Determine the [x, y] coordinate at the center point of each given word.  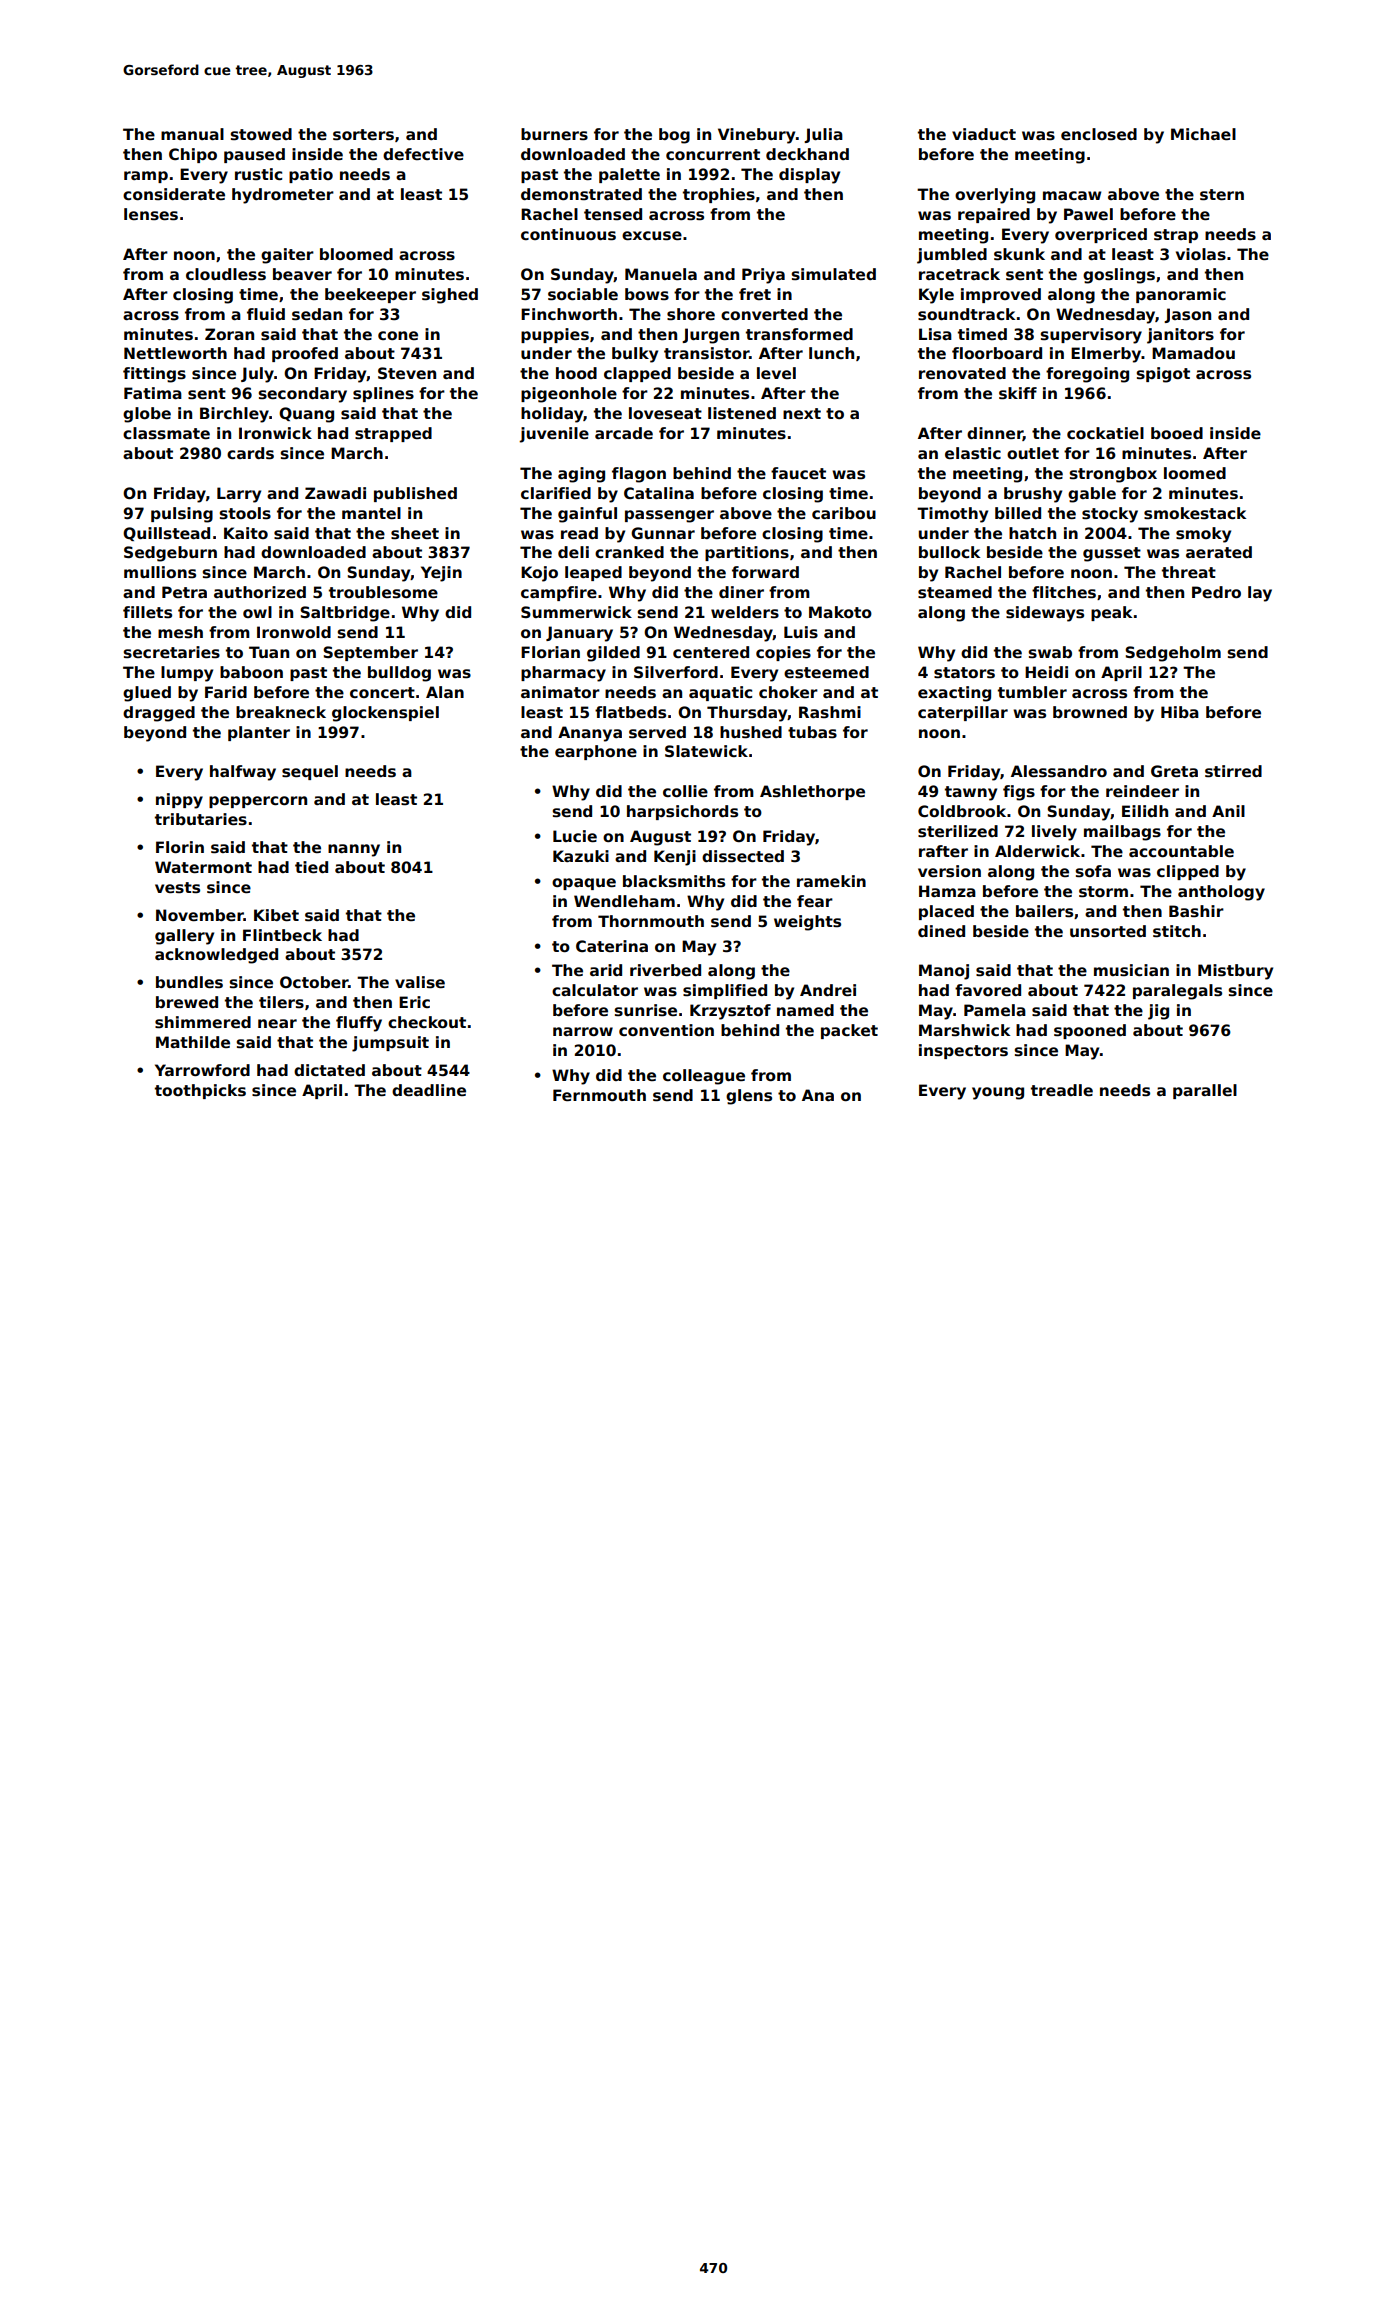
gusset [1112, 554]
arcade [624, 433]
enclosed [1099, 134]
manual [192, 134]
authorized [260, 592]
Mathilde [193, 1042]
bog [674, 136]
